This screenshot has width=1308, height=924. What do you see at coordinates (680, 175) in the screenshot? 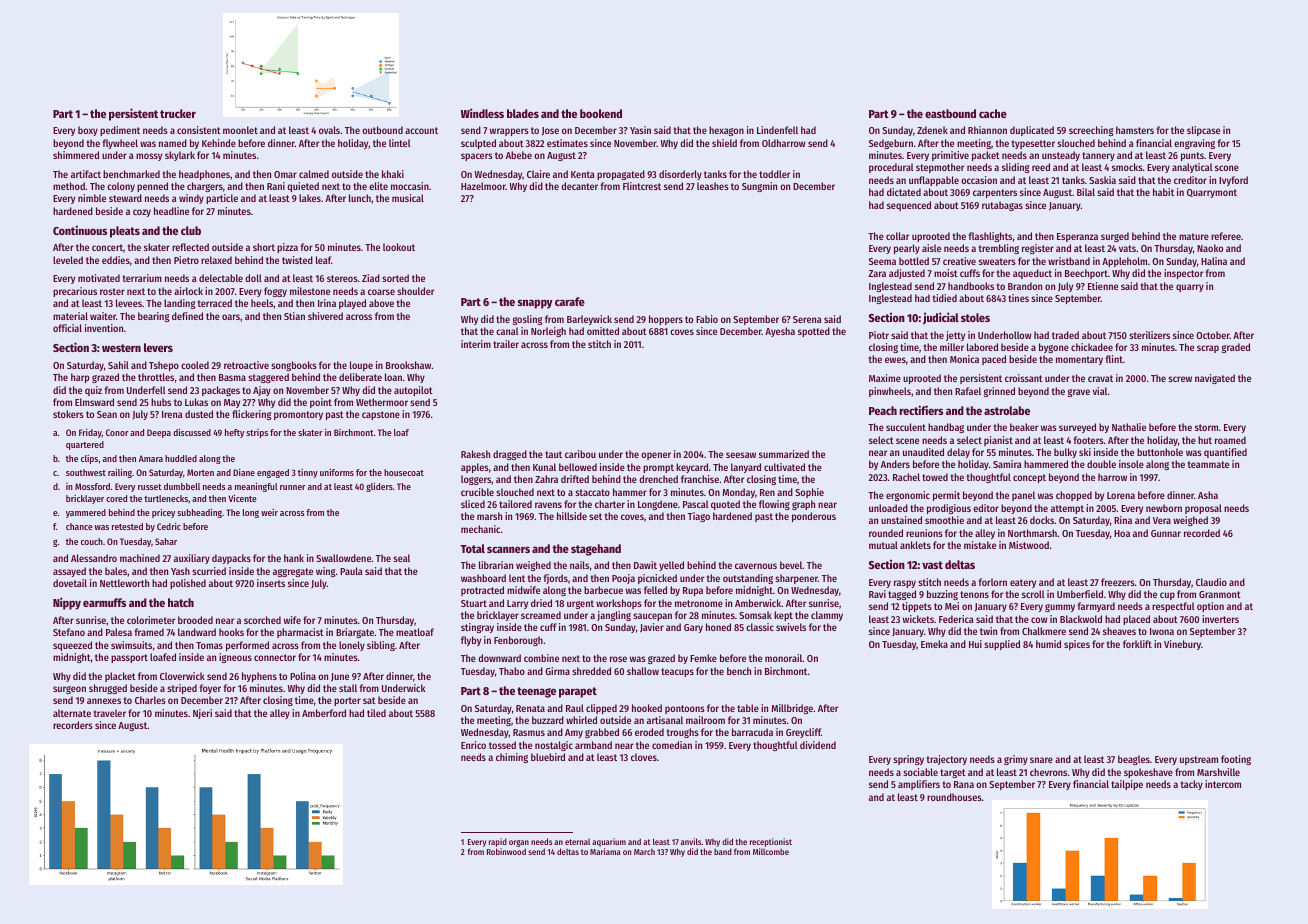
I see `disorderly` at bounding box center [680, 175].
